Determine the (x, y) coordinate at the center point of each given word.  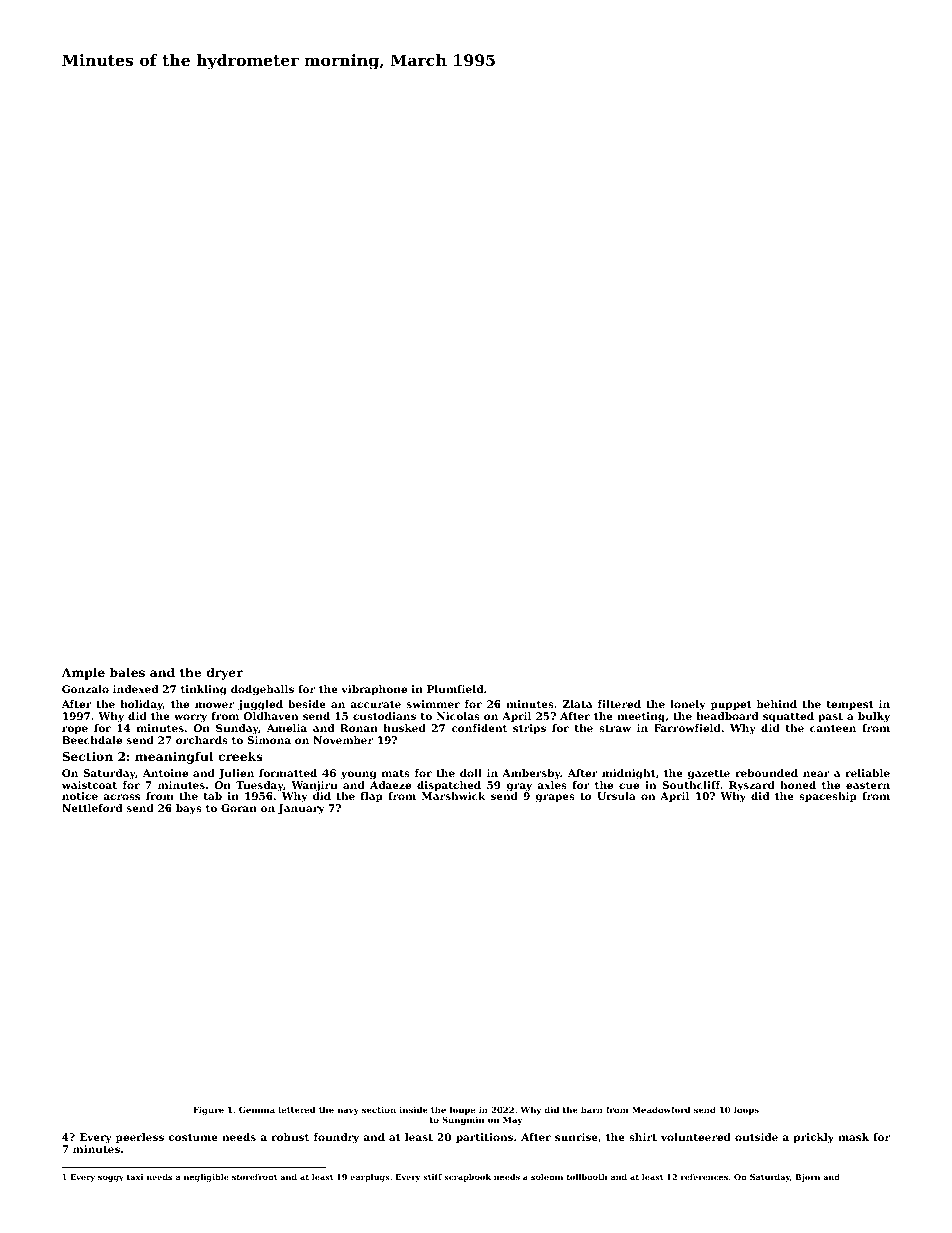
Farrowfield (687, 728)
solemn (547, 1177)
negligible (206, 1178)
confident (479, 728)
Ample (83, 673)
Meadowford (661, 1109)
